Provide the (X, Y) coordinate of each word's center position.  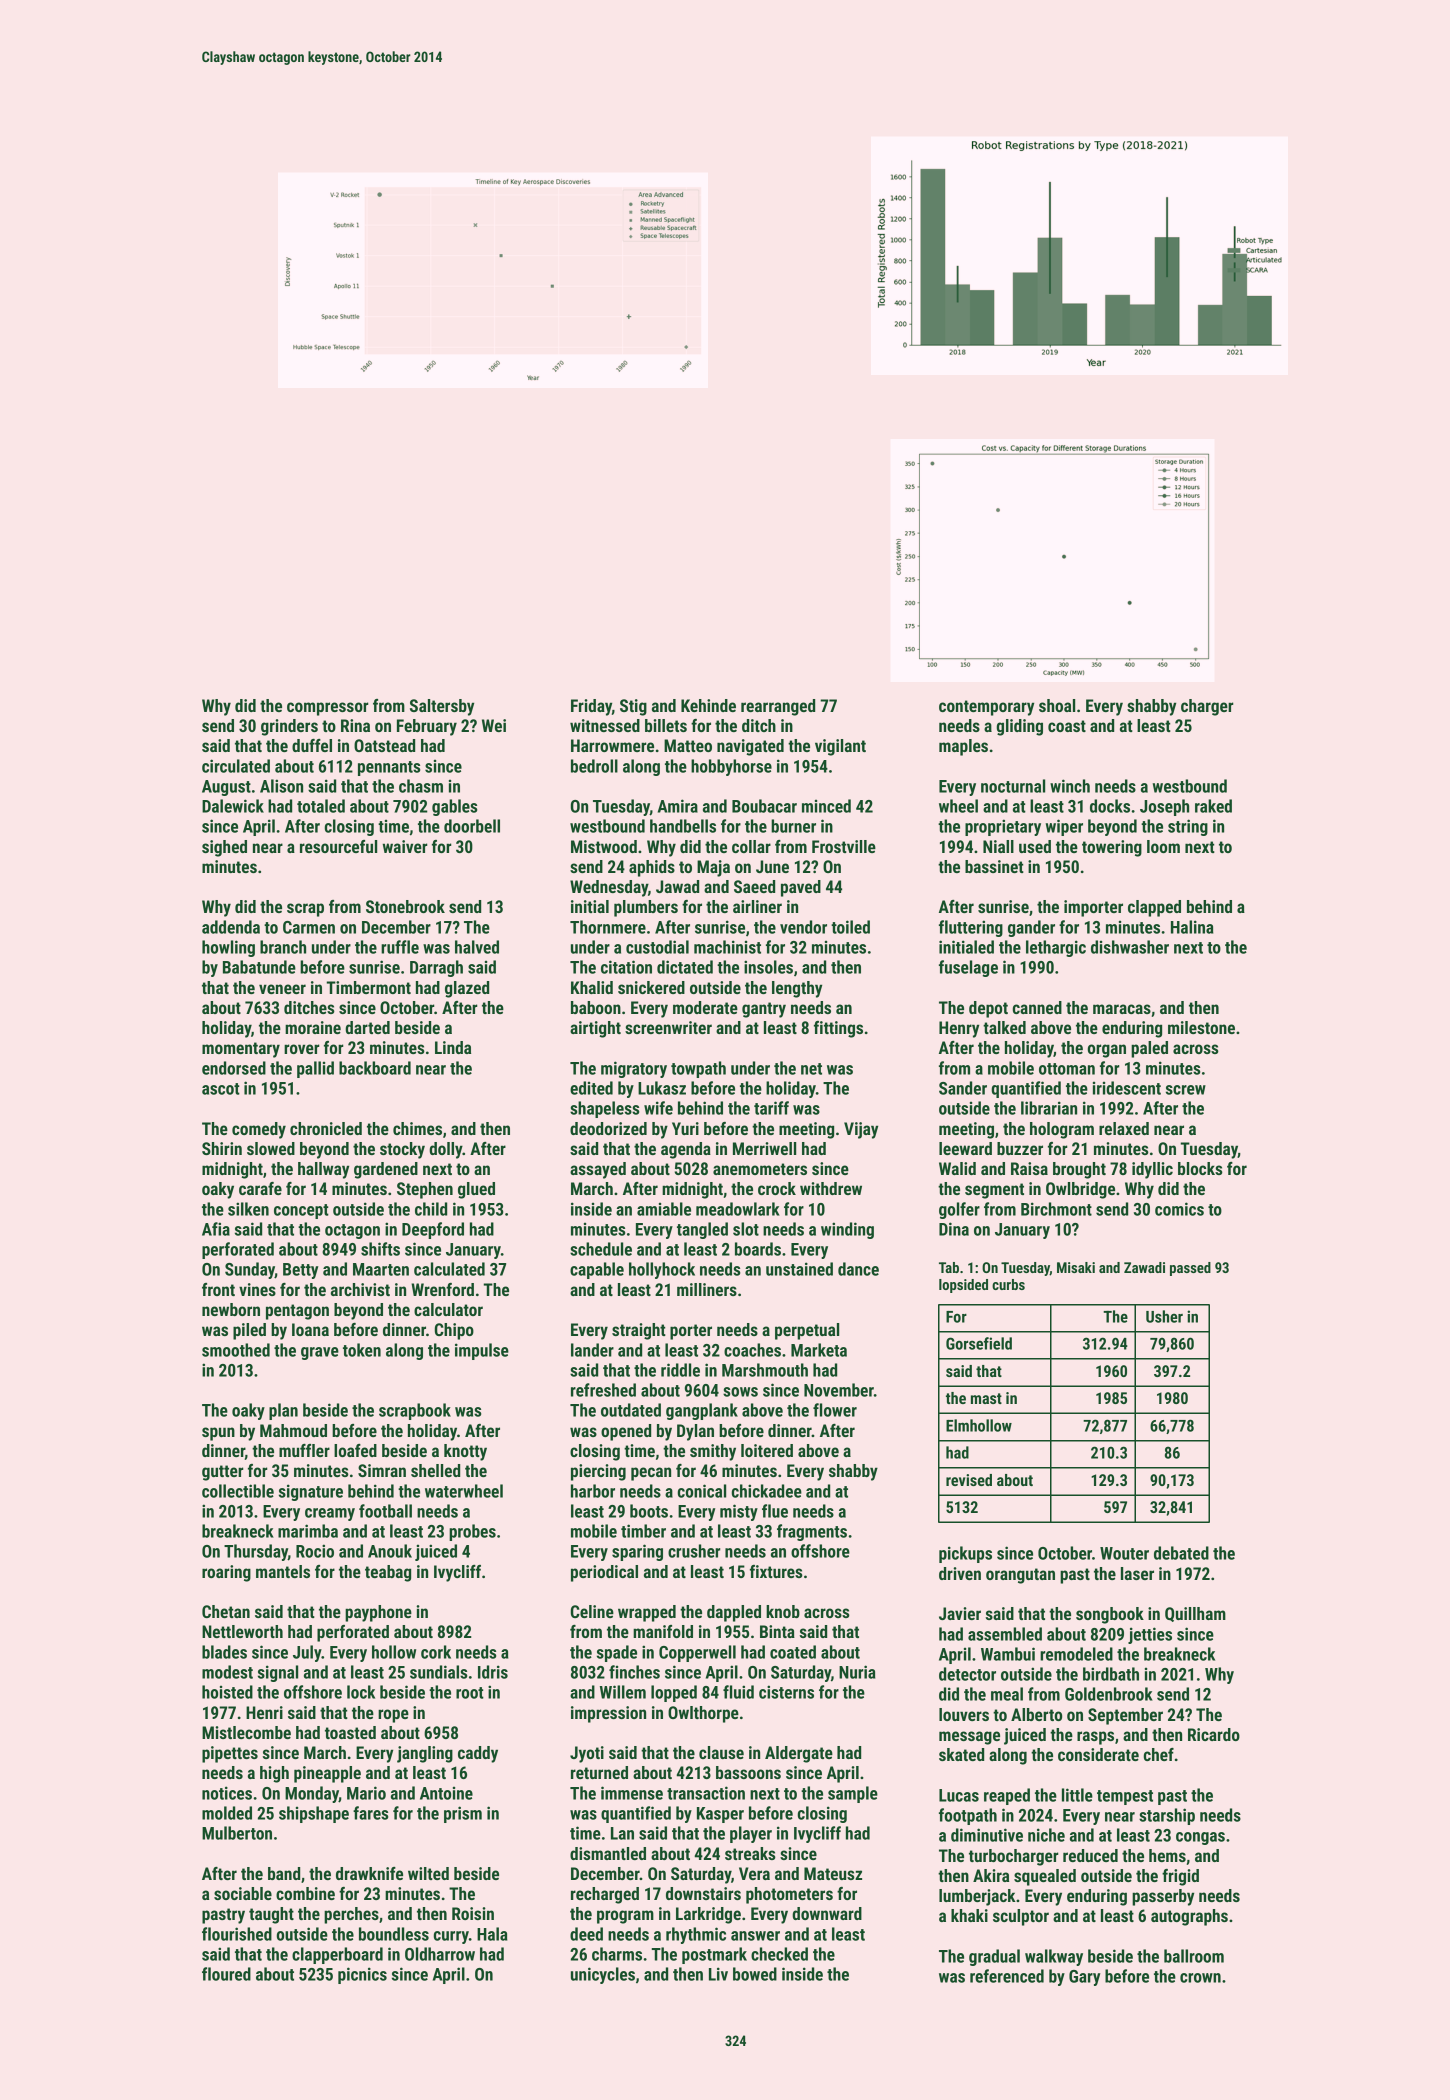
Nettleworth (242, 1631)
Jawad (677, 886)
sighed (224, 848)
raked (1213, 806)
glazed (467, 989)
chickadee (767, 1491)
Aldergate (799, 1754)
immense (632, 1793)
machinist (727, 947)
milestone (1201, 1027)
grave (320, 1353)
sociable (243, 1893)
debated (1181, 1553)
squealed (1045, 1877)
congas (1200, 1838)
